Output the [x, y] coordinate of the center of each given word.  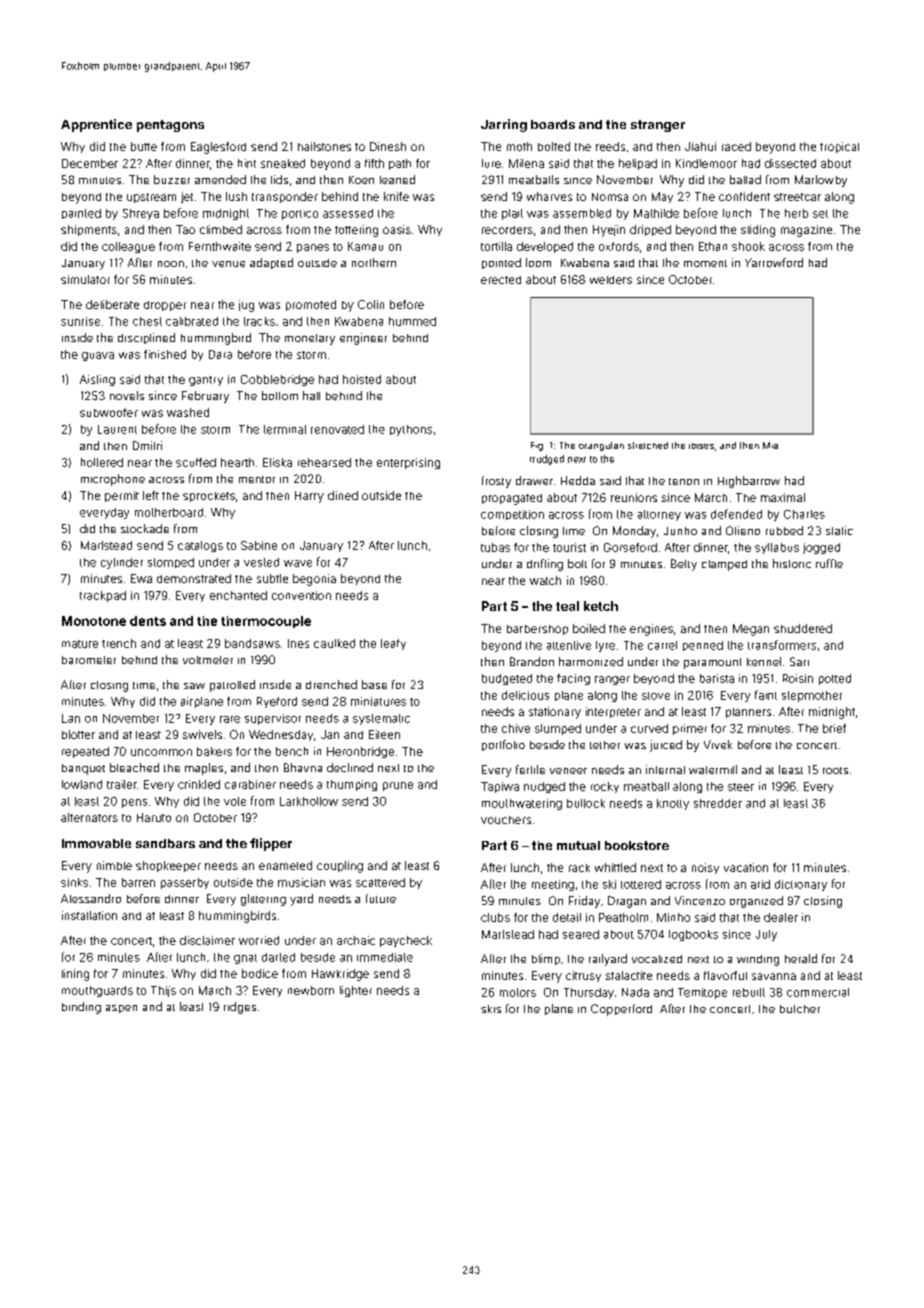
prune [398, 786]
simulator [85, 279]
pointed [501, 263]
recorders [507, 230]
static [839, 530]
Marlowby [821, 181]
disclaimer [207, 940]
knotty [673, 804]
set [820, 214]
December [90, 163]
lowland [82, 784]
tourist [569, 547]
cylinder [122, 563]
